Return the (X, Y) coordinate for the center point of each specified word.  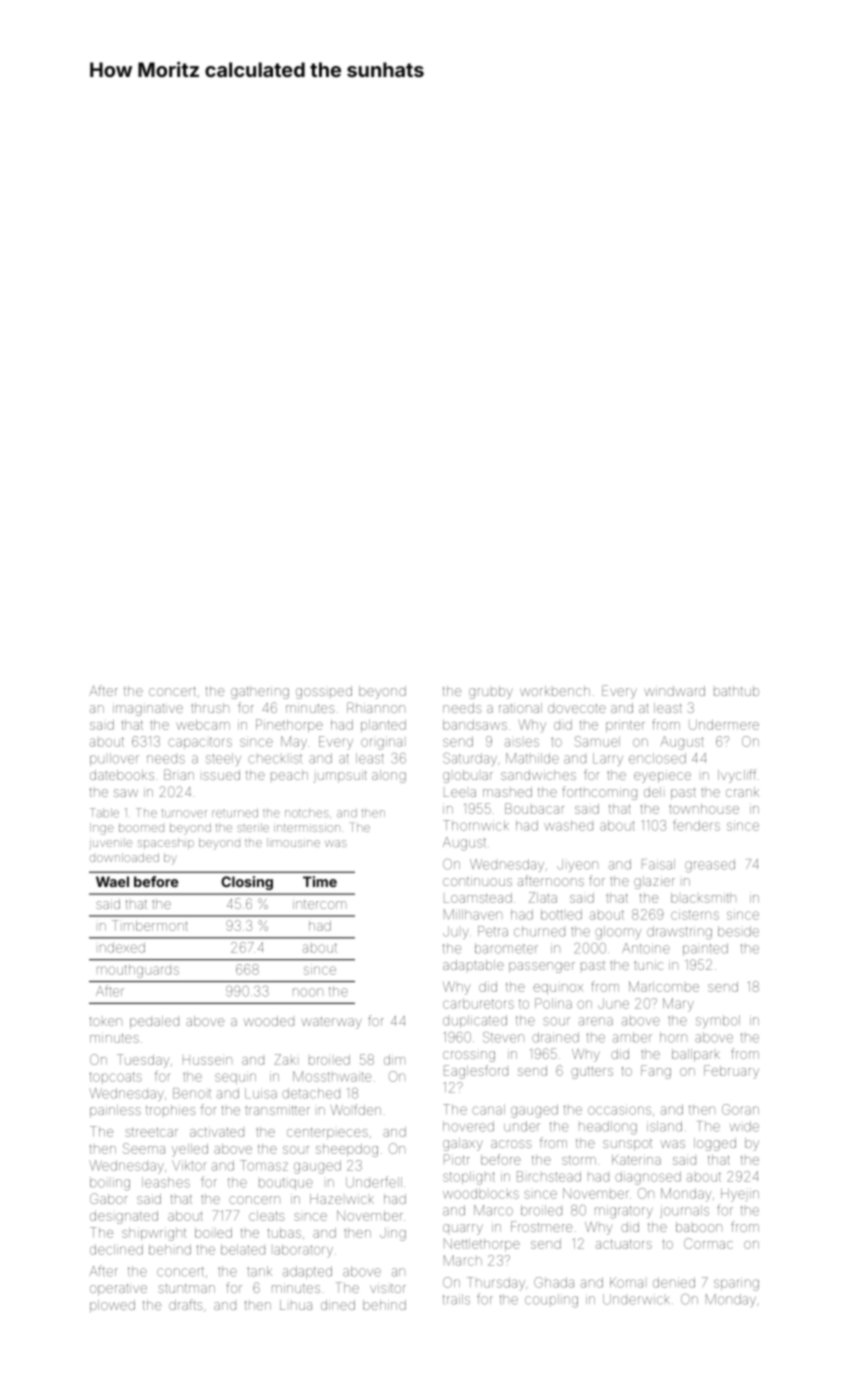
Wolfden (355, 1109)
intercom (319, 904)
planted (383, 726)
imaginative (148, 710)
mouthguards (138, 971)
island (664, 1126)
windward (674, 691)
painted (705, 949)
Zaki (285, 1059)
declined (116, 1249)
